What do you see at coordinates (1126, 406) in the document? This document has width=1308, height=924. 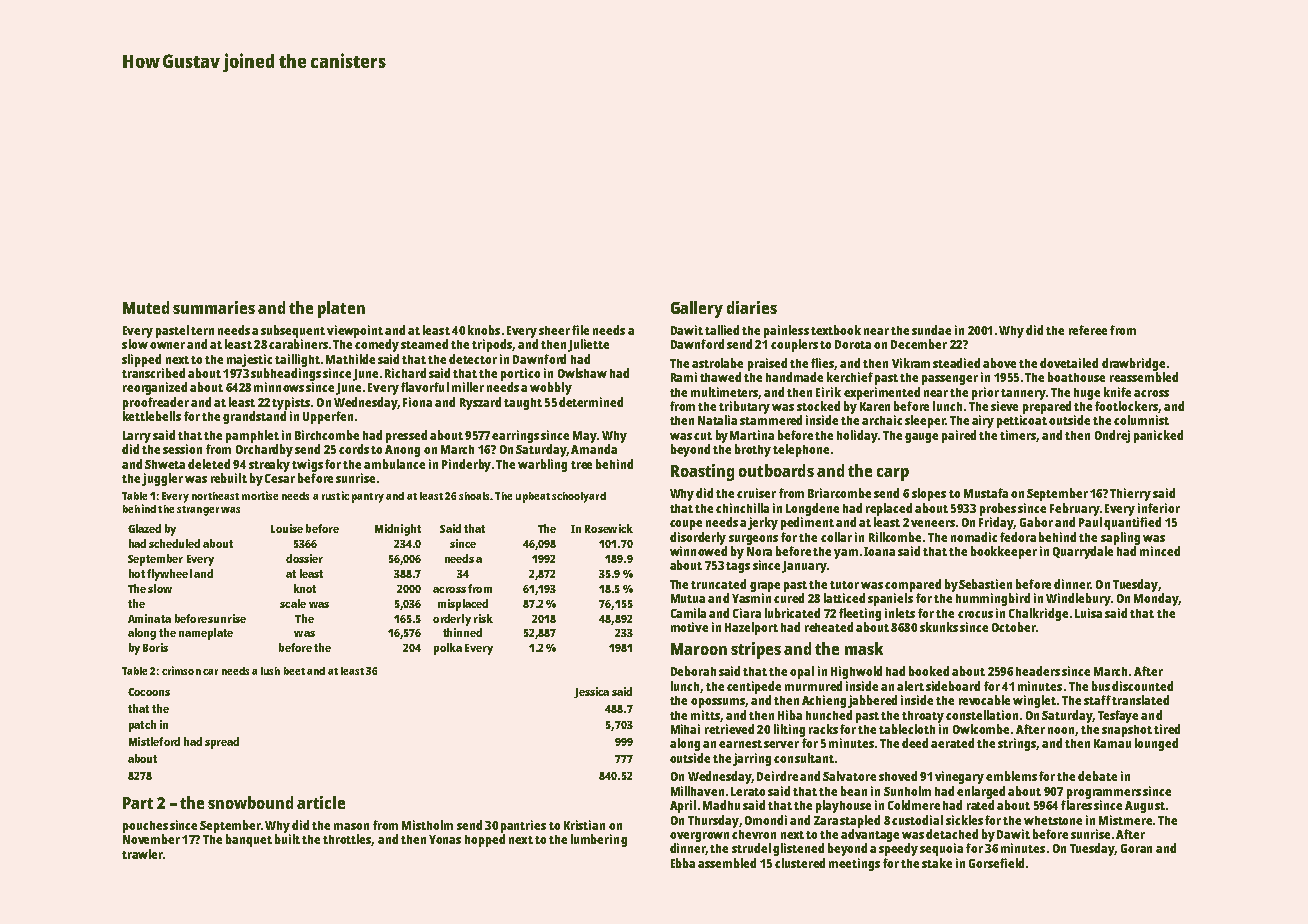 I see `footlockers` at bounding box center [1126, 406].
